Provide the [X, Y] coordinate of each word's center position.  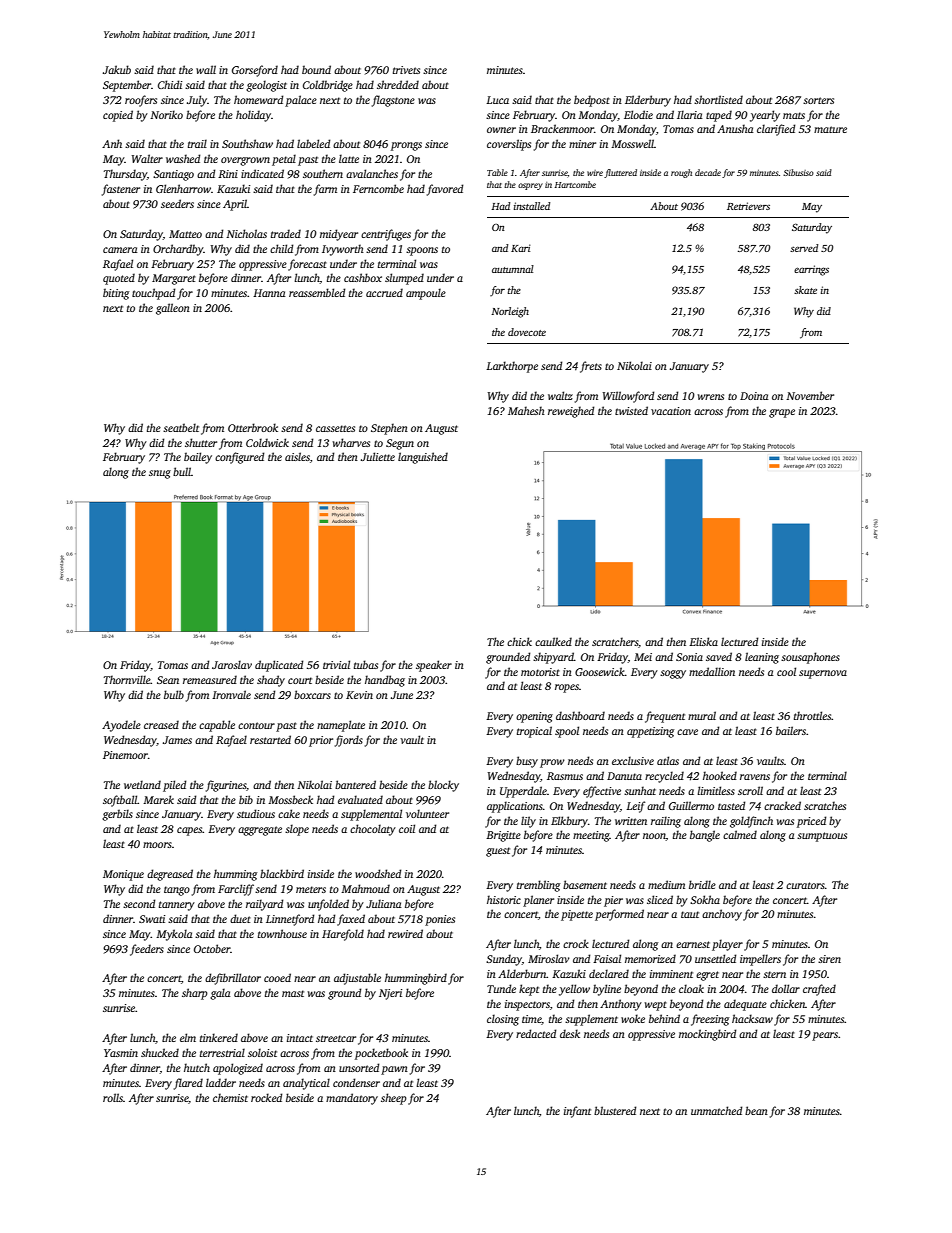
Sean [168, 680]
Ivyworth [343, 250]
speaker [434, 666]
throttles [813, 715]
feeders [147, 950]
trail [197, 143]
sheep [394, 1099]
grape [782, 413]
